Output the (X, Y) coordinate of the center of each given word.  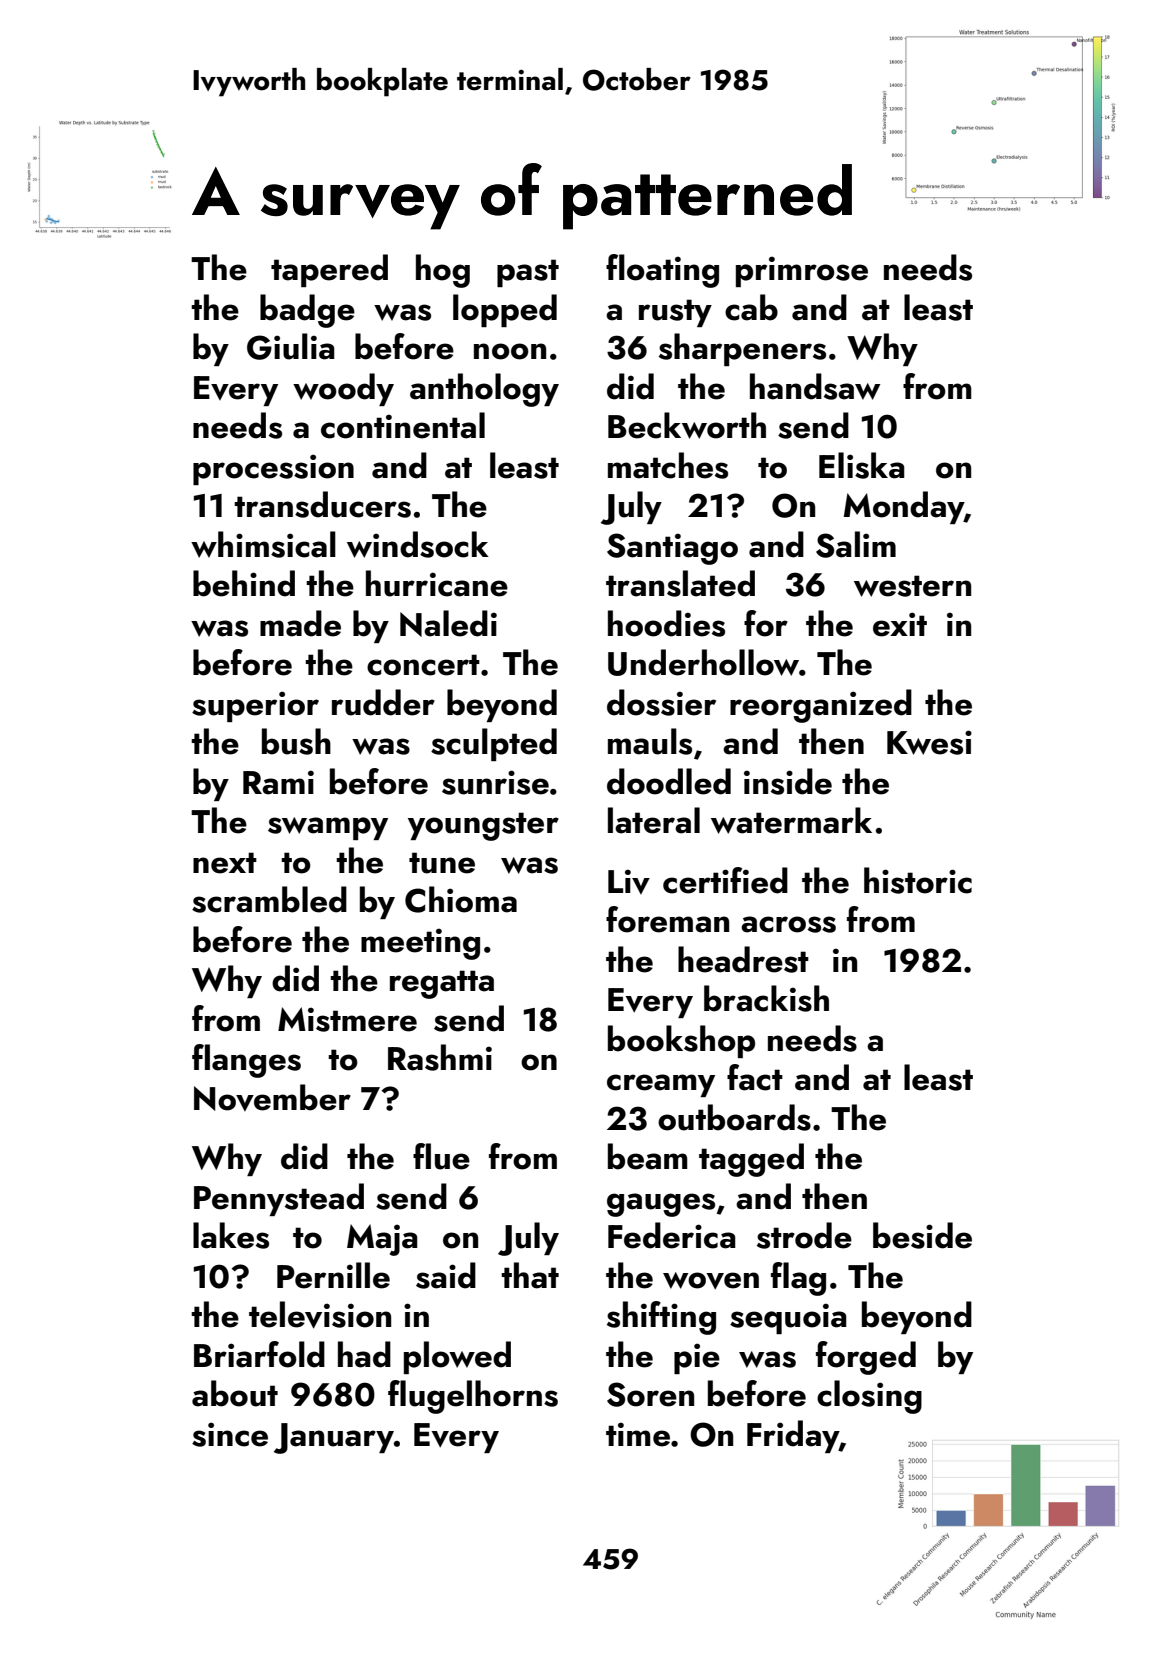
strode (804, 1235)
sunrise (495, 782)
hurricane (437, 583)
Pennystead (279, 1199)
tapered (329, 270)
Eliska (862, 465)
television (320, 1315)
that (530, 1275)
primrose (802, 271)
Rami (278, 782)
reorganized (821, 706)
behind (244, 583)
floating (662, 271)
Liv (629, 881)
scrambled (269, 899)
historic (918, 880)
